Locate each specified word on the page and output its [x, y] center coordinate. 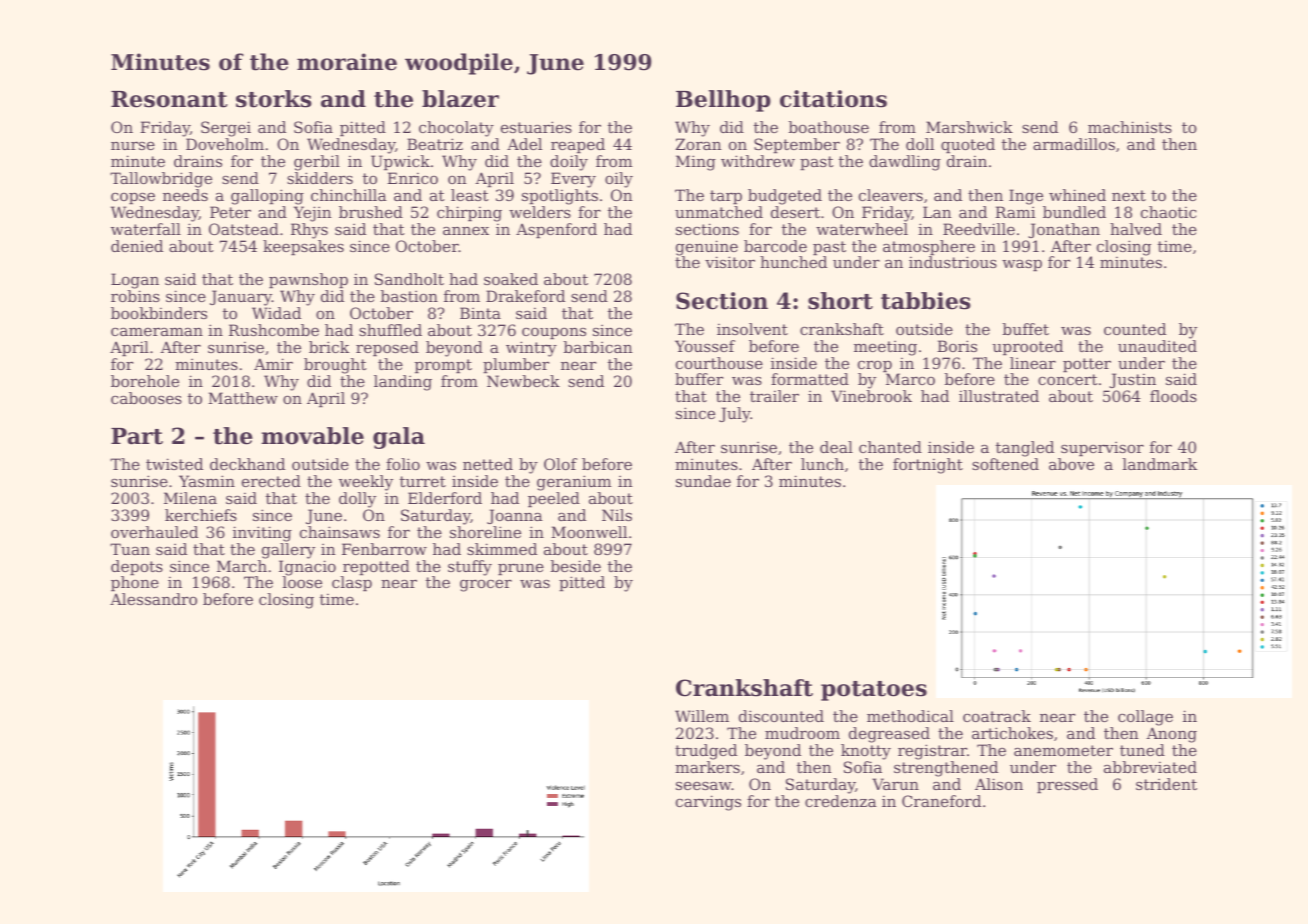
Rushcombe [274, 330]
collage [1145, 718]
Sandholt [409, 279]
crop [875, 366]
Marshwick [969, 127]
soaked [511, 279]
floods [1173, 396]
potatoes [874, 691]
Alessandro [153, 599]
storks [274, 99]
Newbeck [523, 381]
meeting [885, 348]
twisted [174, 464]
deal [836, 447]
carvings [708, 803]
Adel [524, 144]
